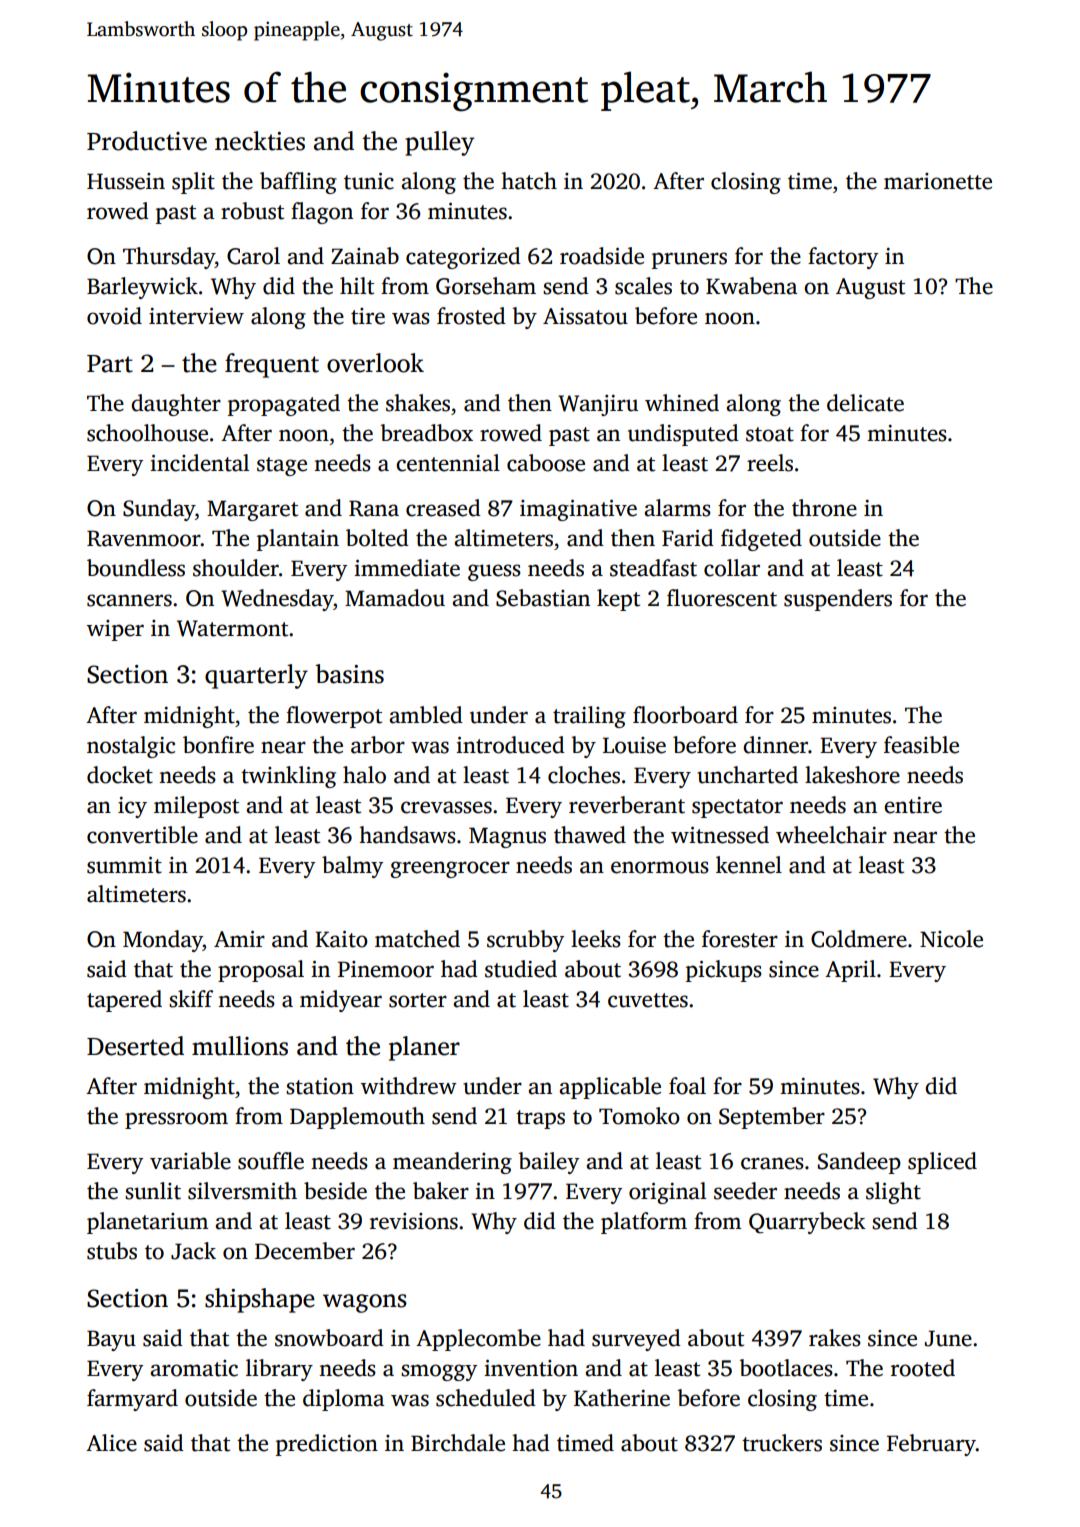 The height and width of the screenshot is (1527, 1080). Describe the element at coordinates (256, 676) in the screenshot. I see `quarterly` at that location.
